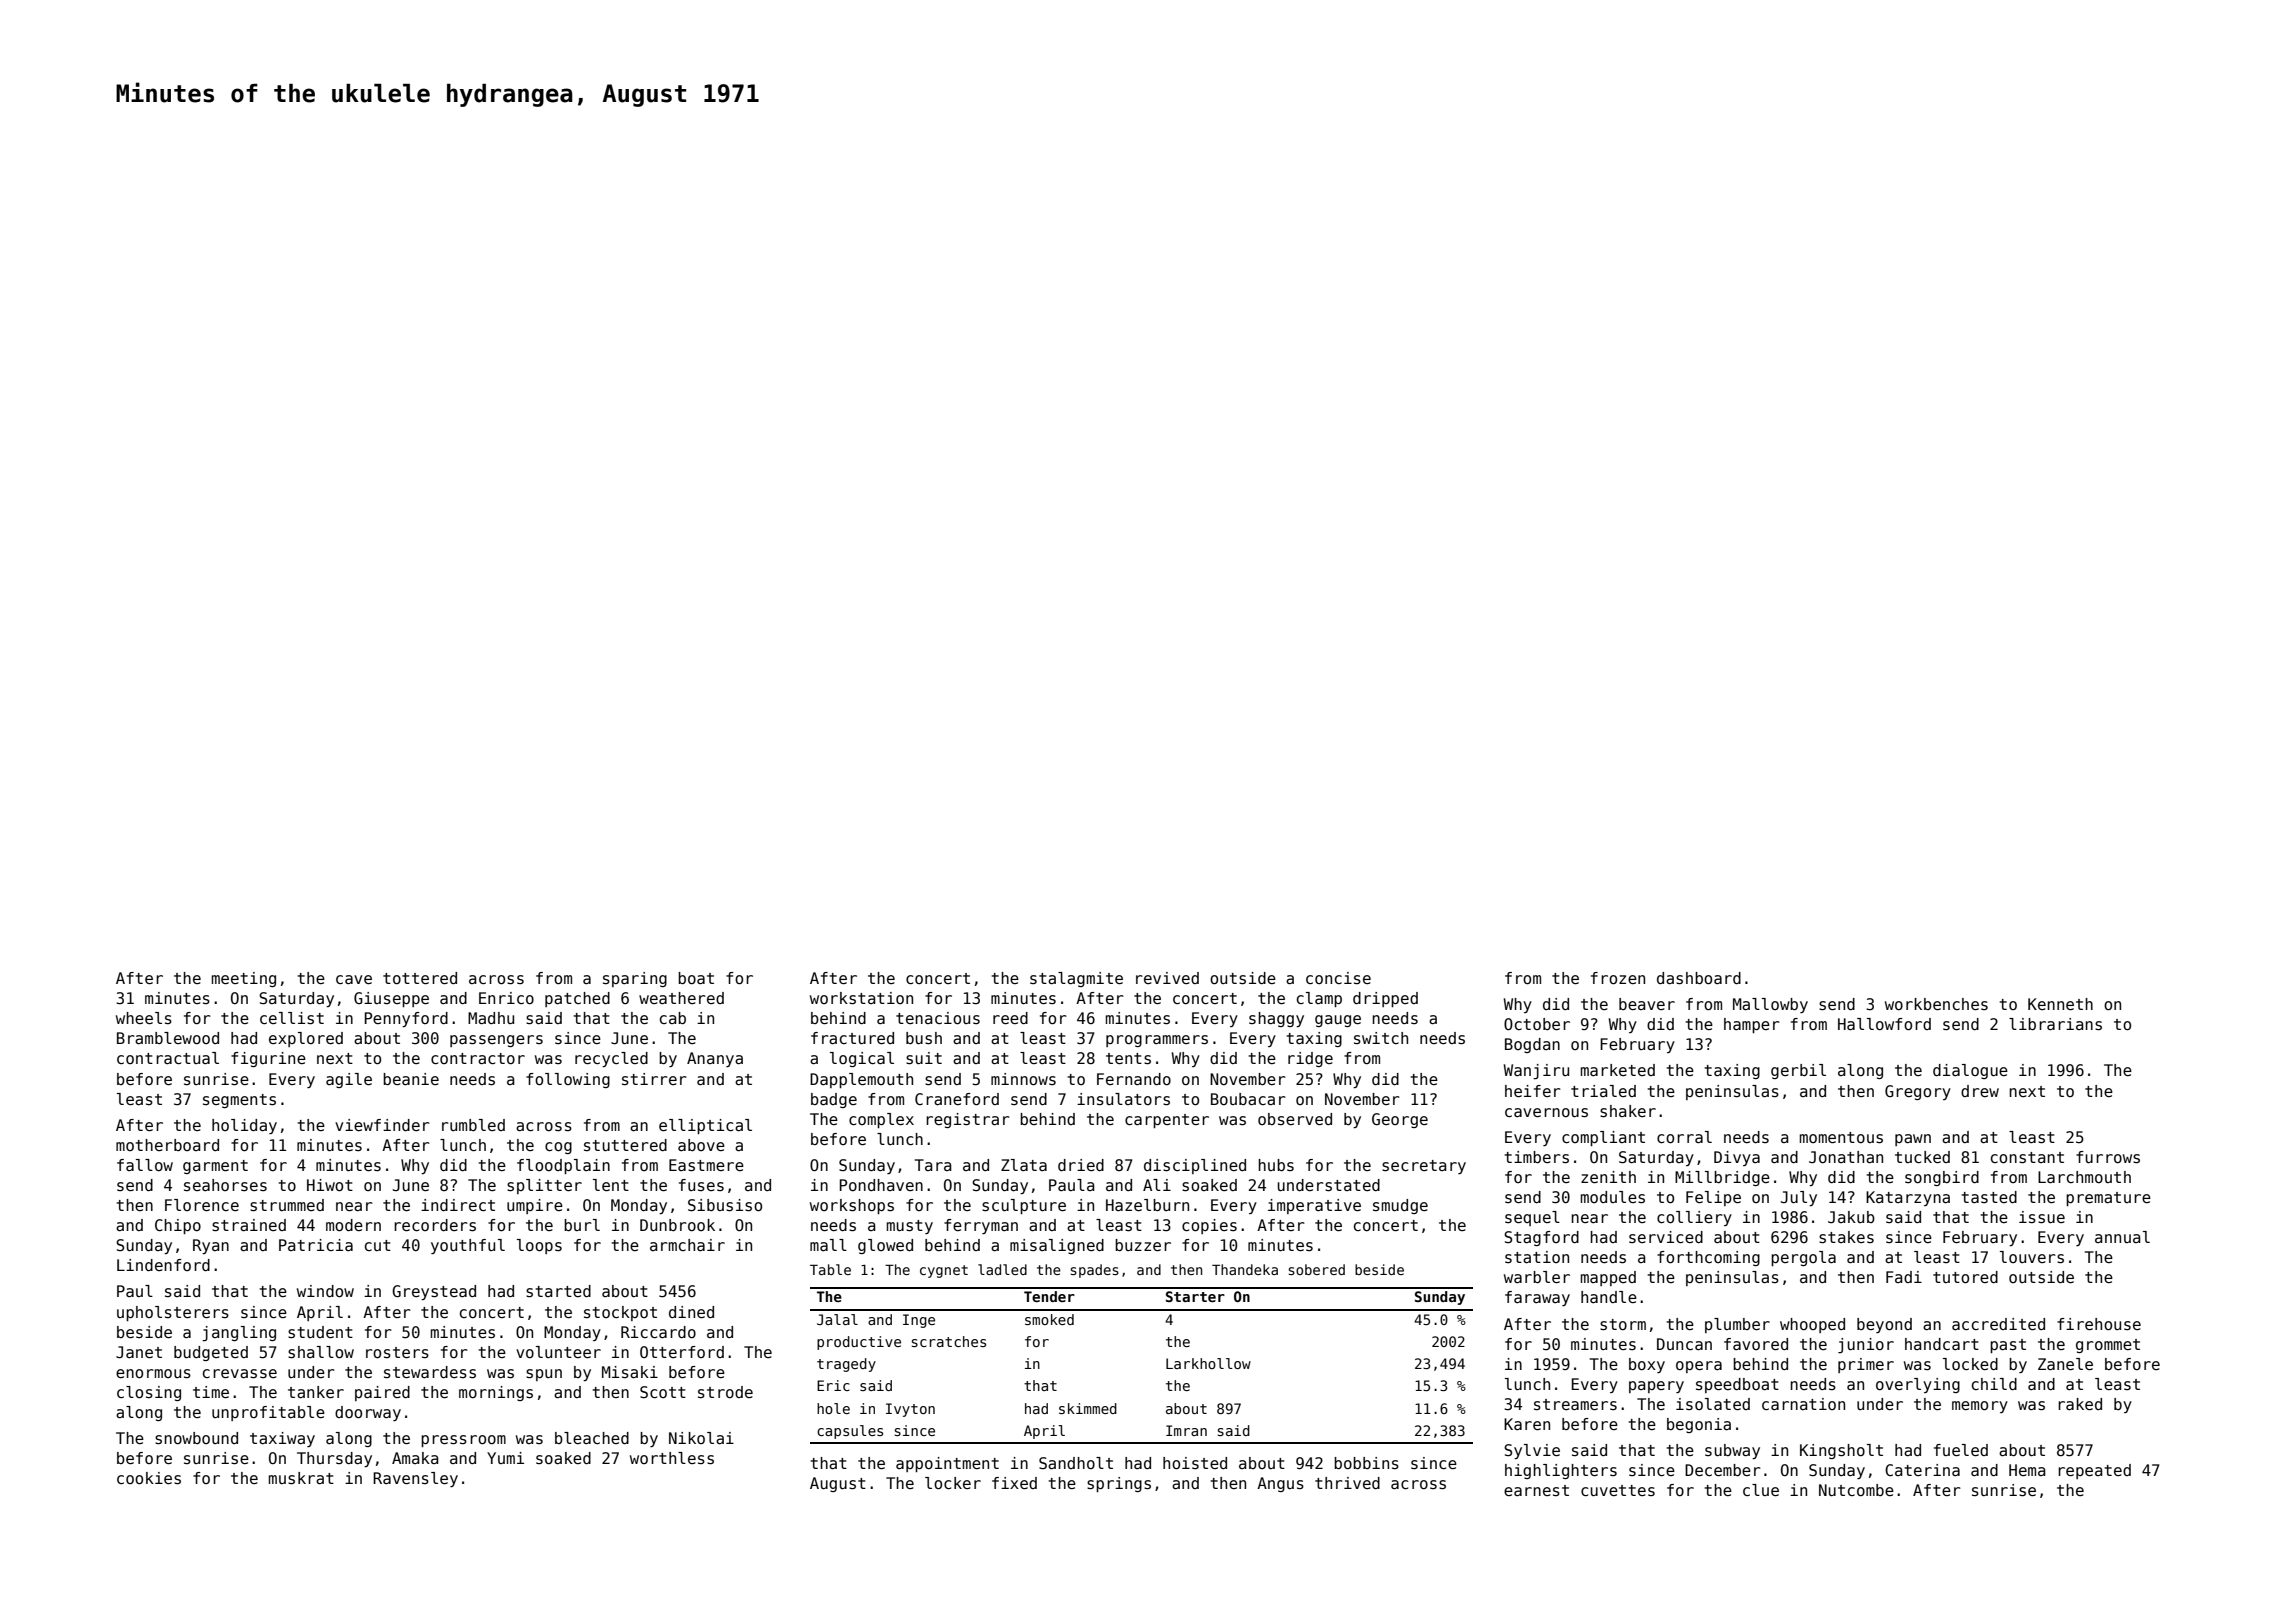 The width and height of the image is (2282, 1614). Describe the element at coordinates (635, 979) in the image. I see `sparing` at that location.
